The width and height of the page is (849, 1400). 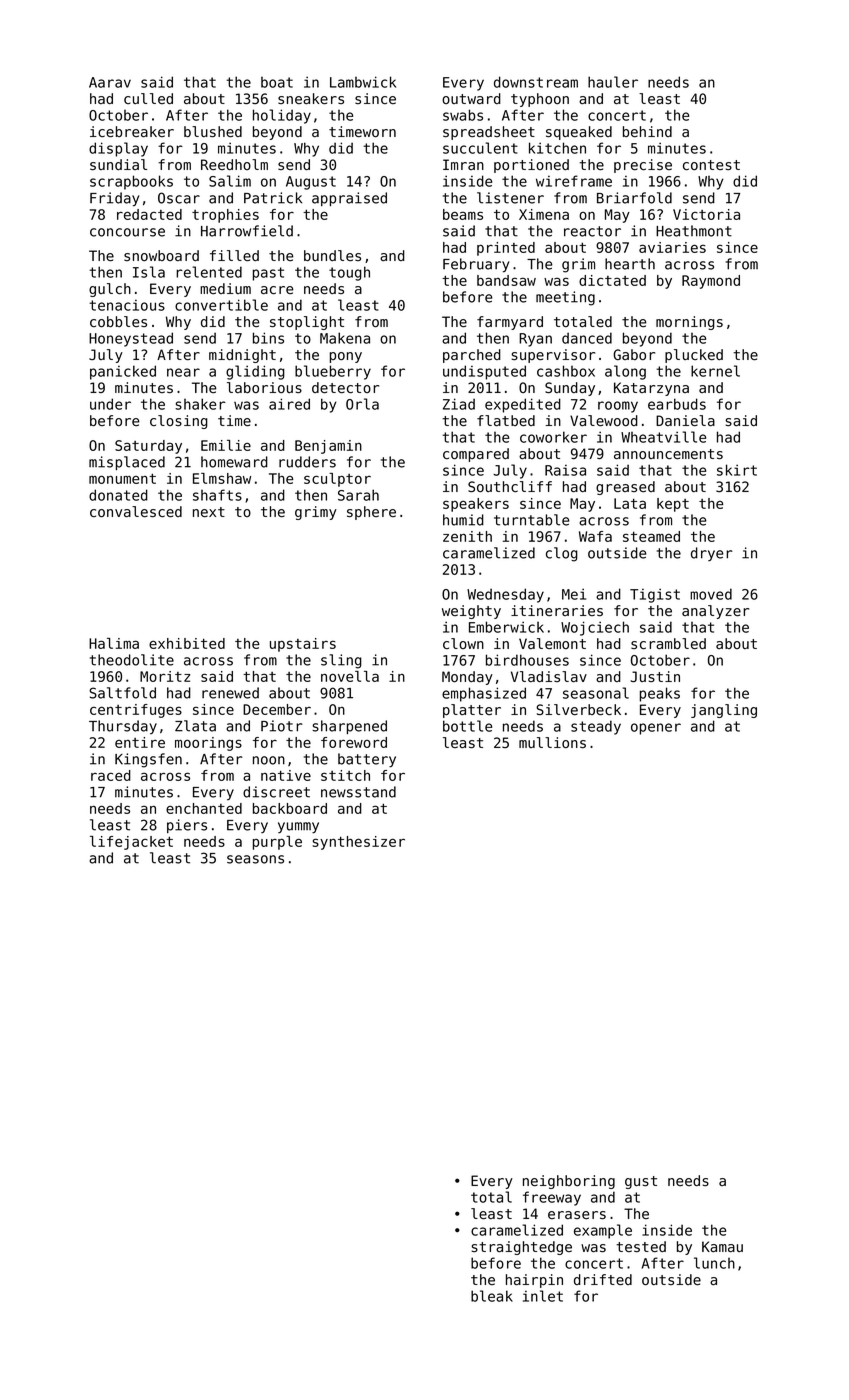 What do you see at coordinates (492, 1296) in the page?
I see `bleak` at bounding box center [492, 1296].
